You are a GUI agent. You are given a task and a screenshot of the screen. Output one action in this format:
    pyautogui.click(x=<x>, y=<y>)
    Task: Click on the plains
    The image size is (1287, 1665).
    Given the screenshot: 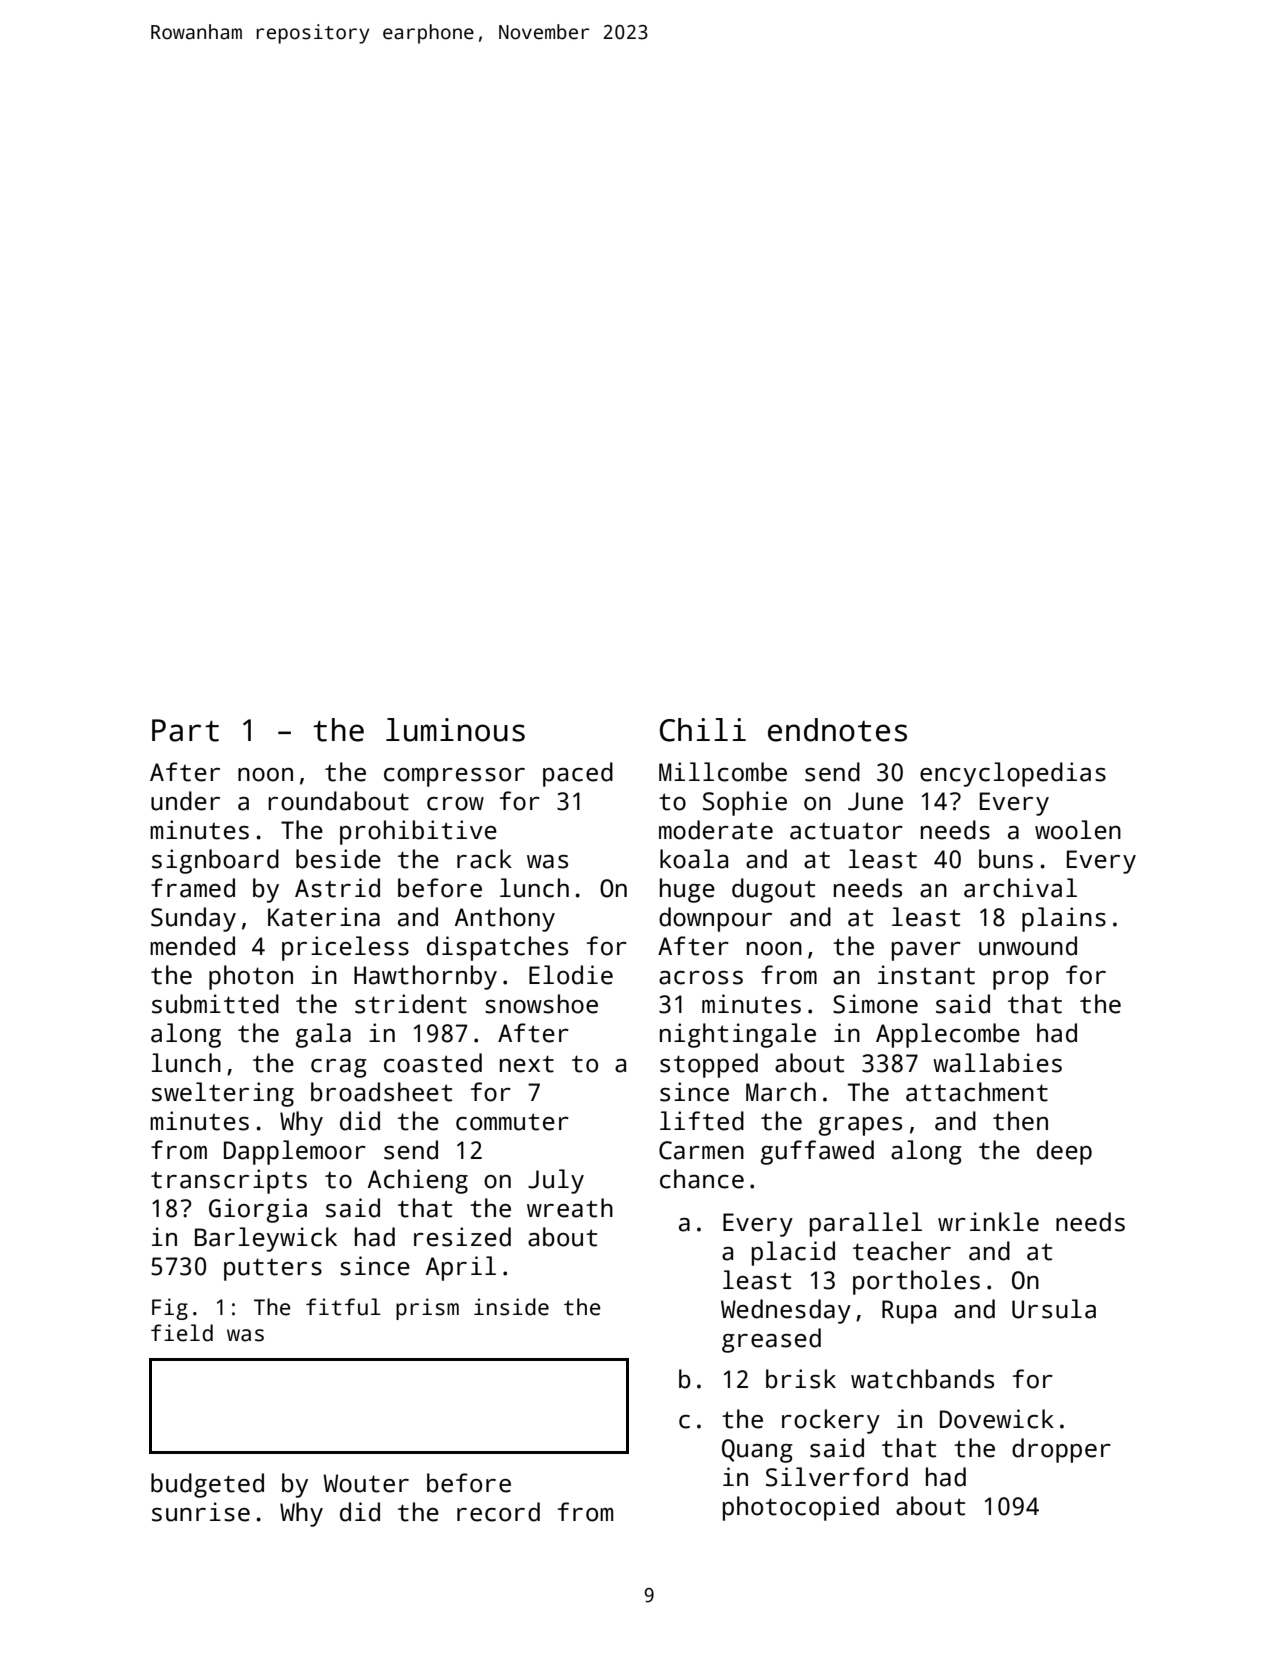 What is the action you would take?
    pyautogui.click(x=1064, y=919)
